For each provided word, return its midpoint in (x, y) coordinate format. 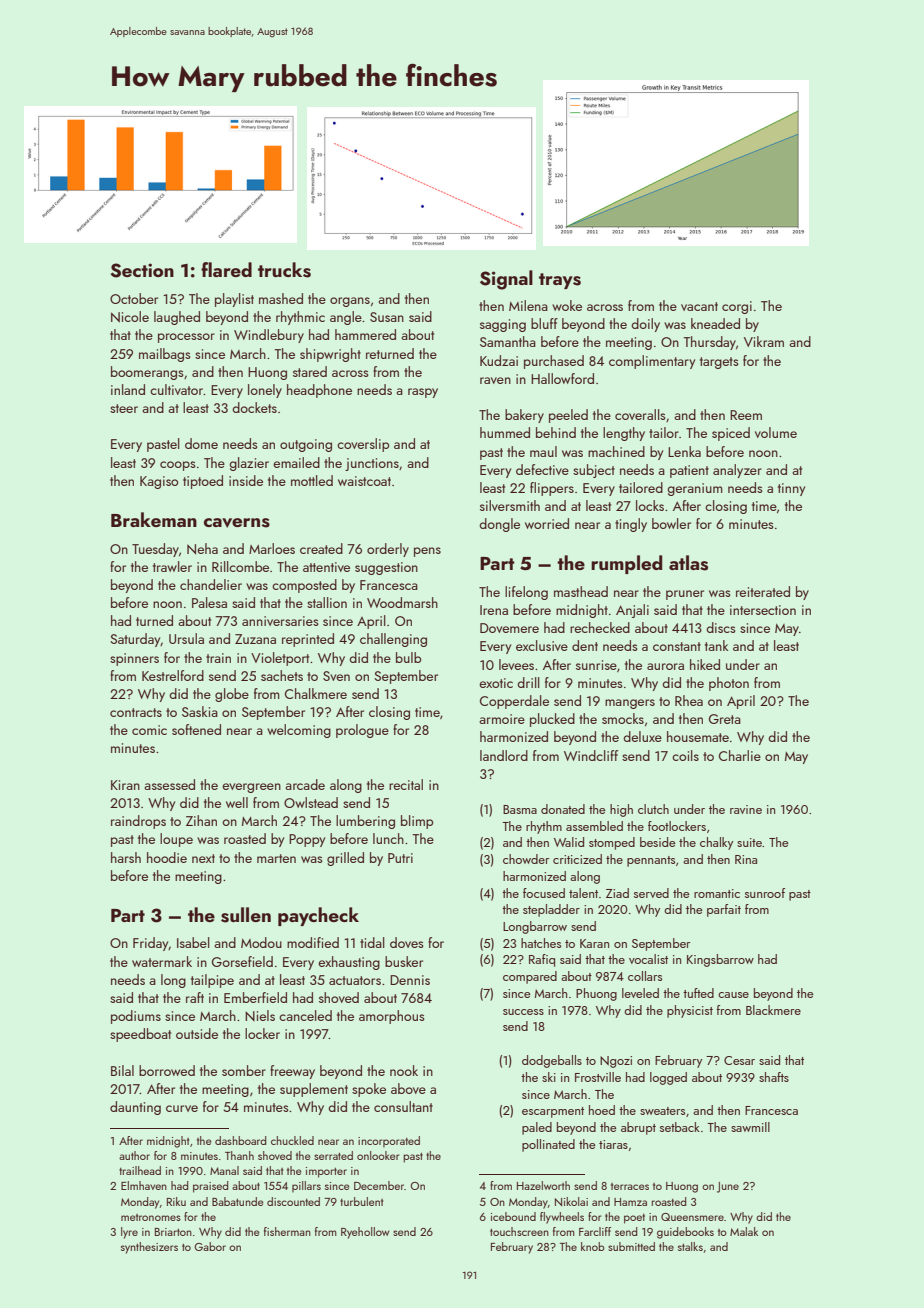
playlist (234, 300)
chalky (716, 843)
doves (407, 942)
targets (719, 363)
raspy (423, 393)
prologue (362, 731)
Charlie (740, 755)
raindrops (138, 822)
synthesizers (149, 1248)
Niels (260, 1015)
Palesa (209, 602)
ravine (746, 809)
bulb (408, 657)
